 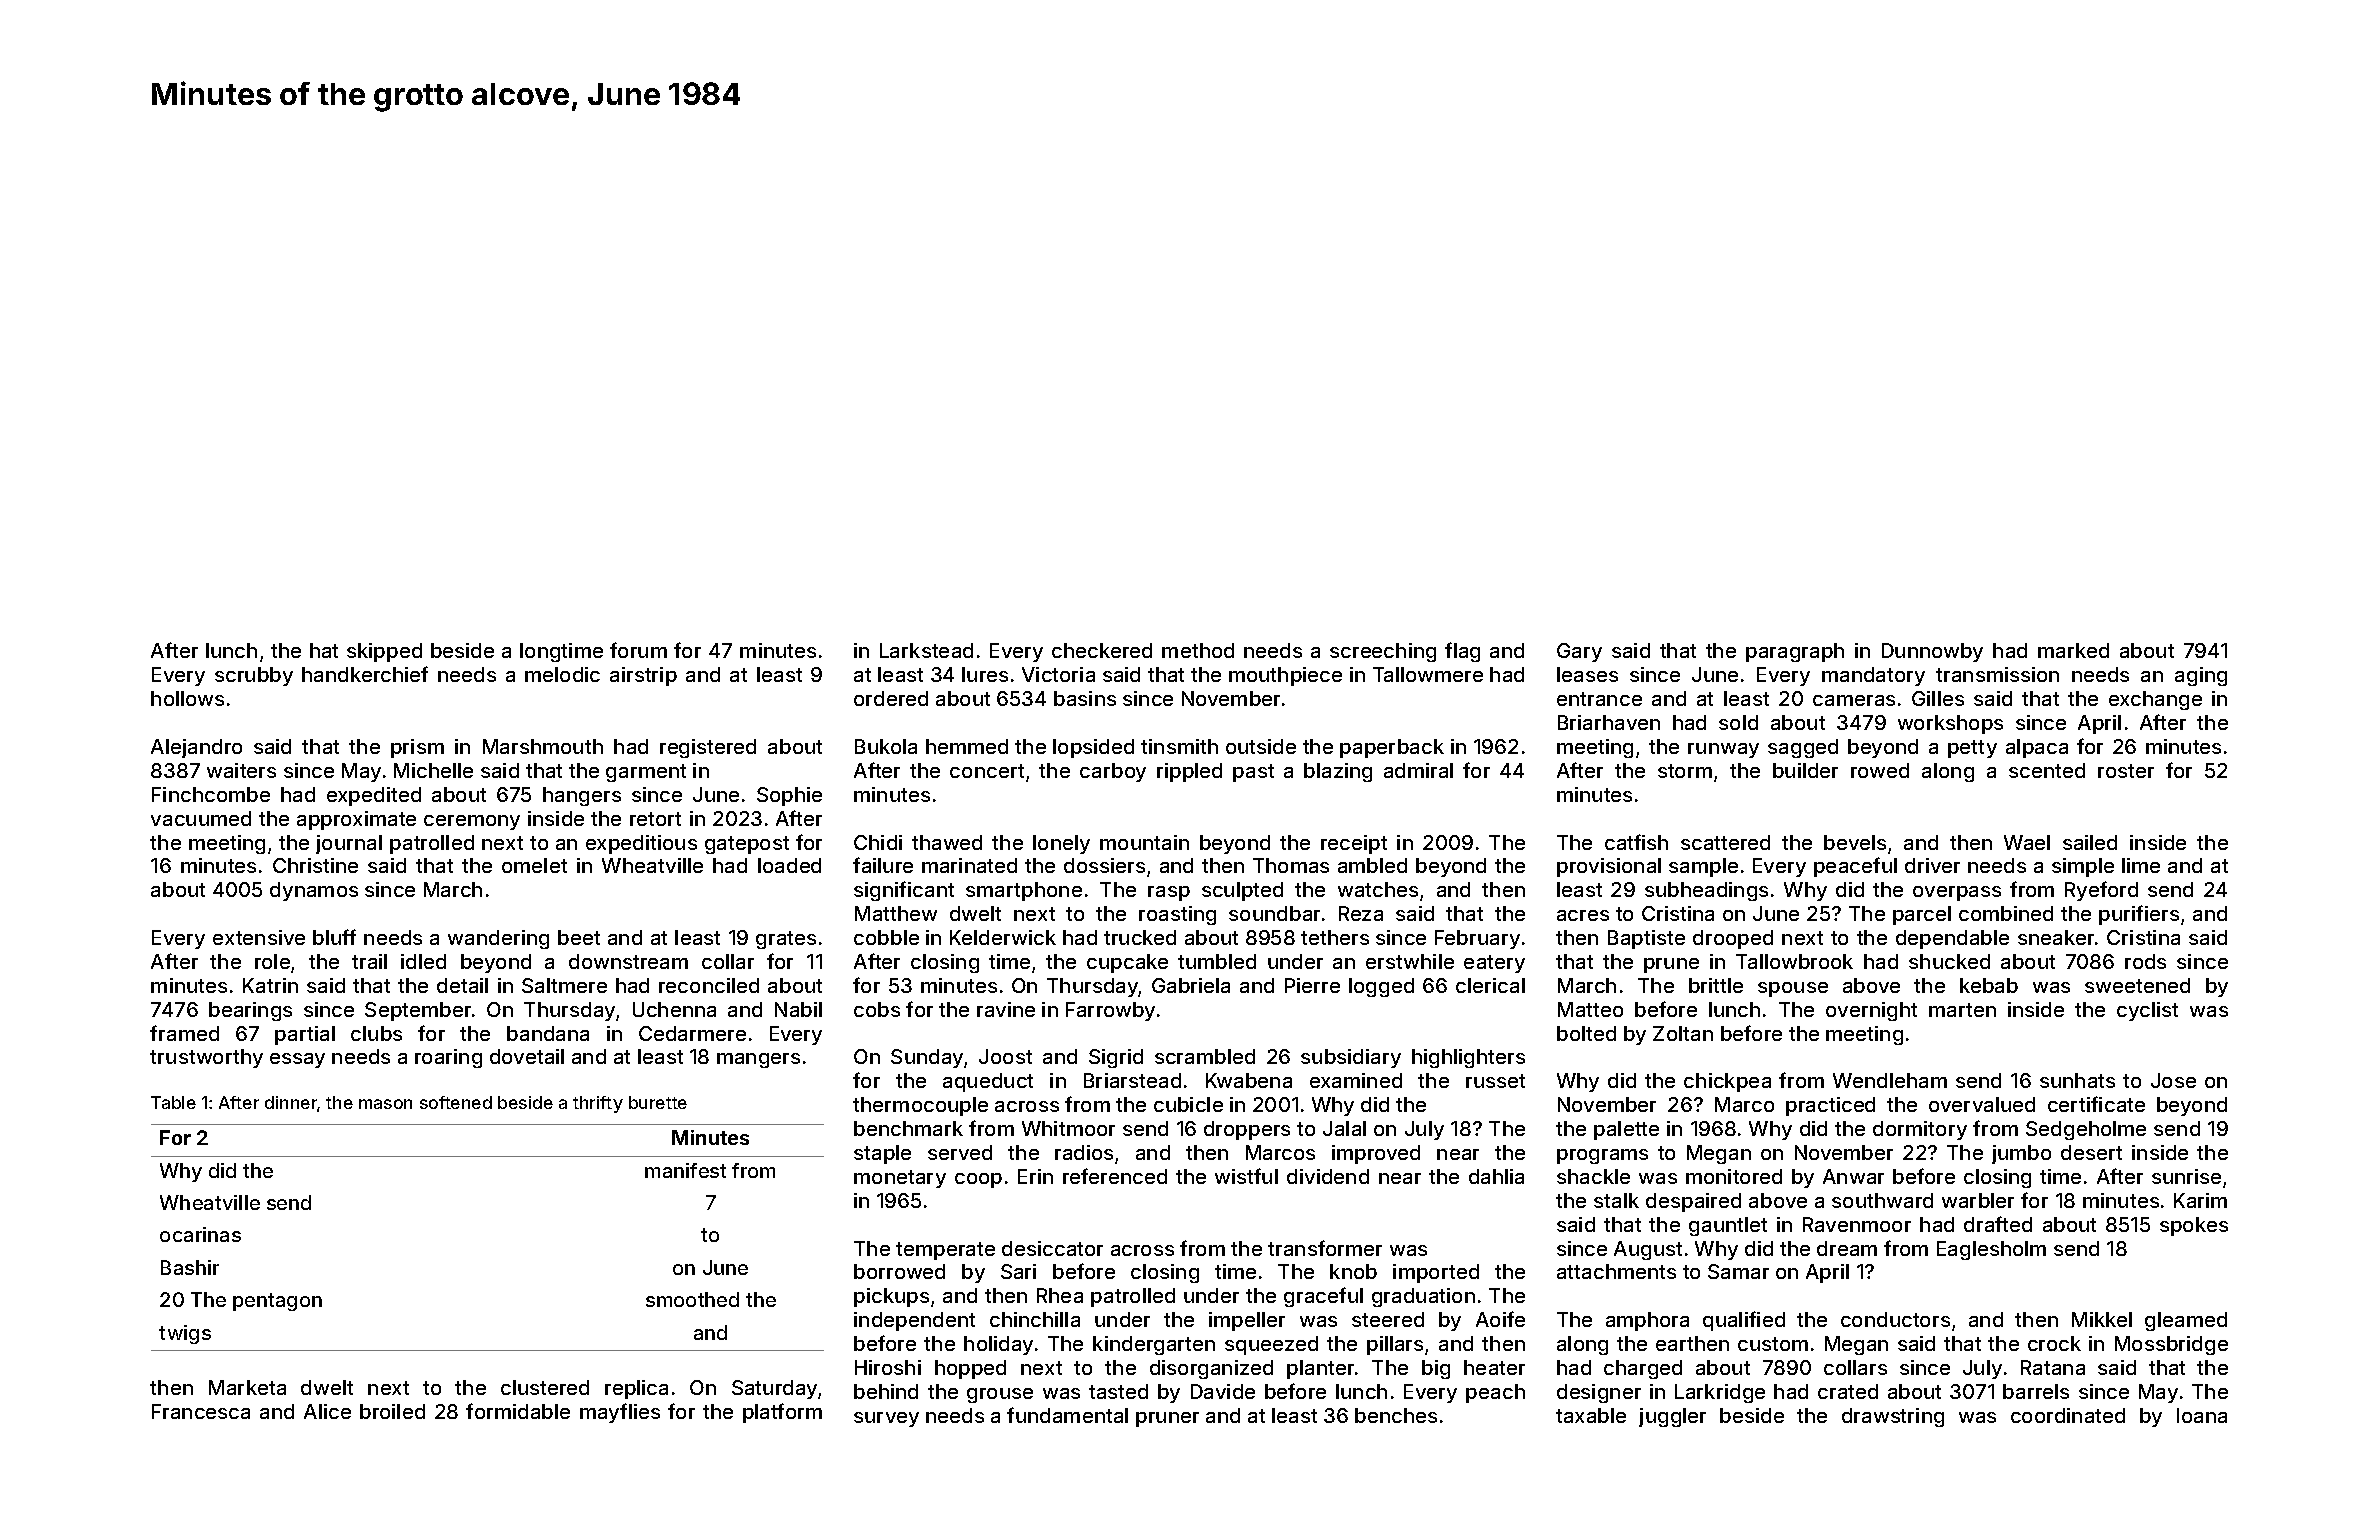 I want to click on cyclist, so click(x=2147, y=1011).
